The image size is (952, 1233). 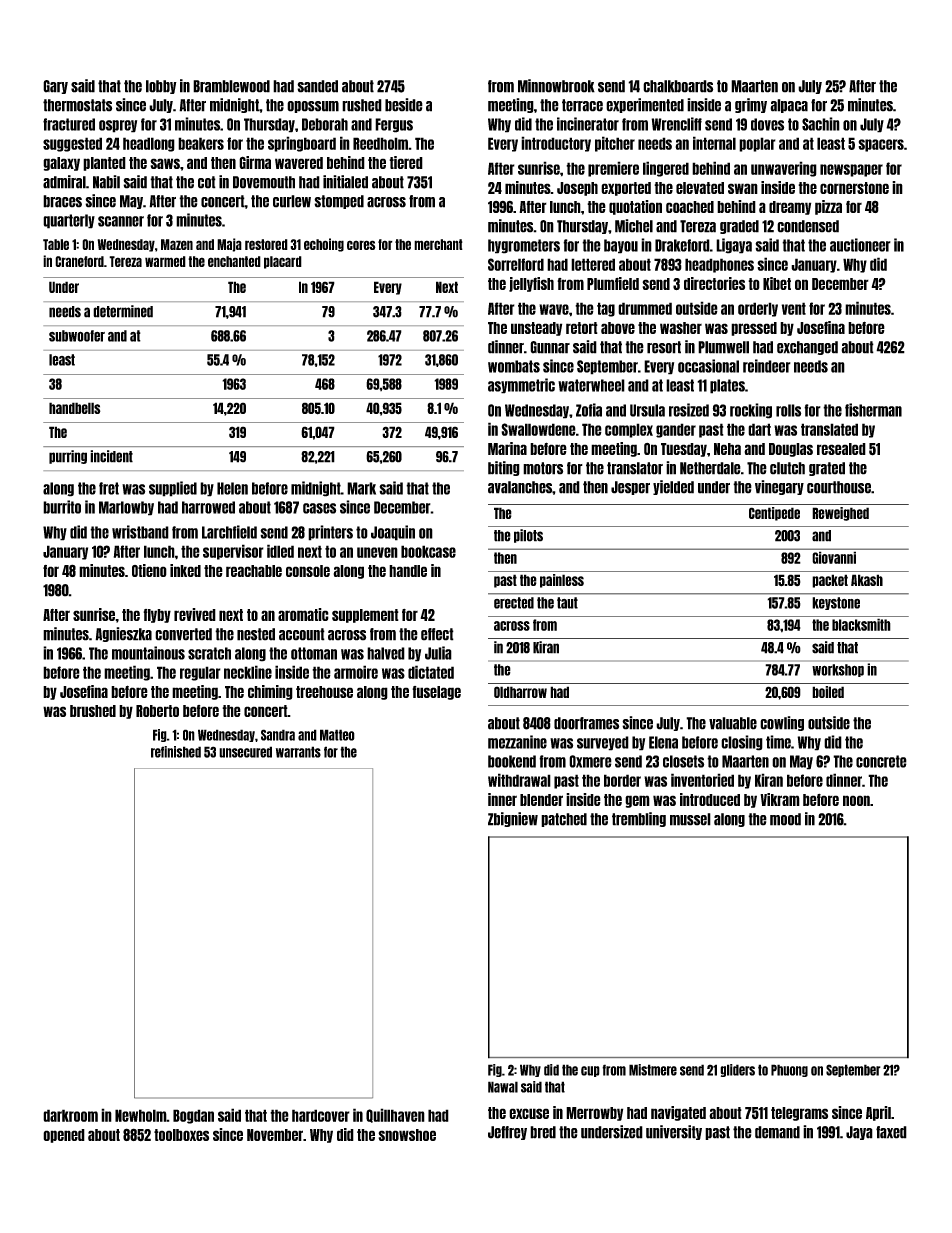 What do you see at coordinates (77, 105) in the page?
I see `thermostats` at bounding box center [77, 105].
